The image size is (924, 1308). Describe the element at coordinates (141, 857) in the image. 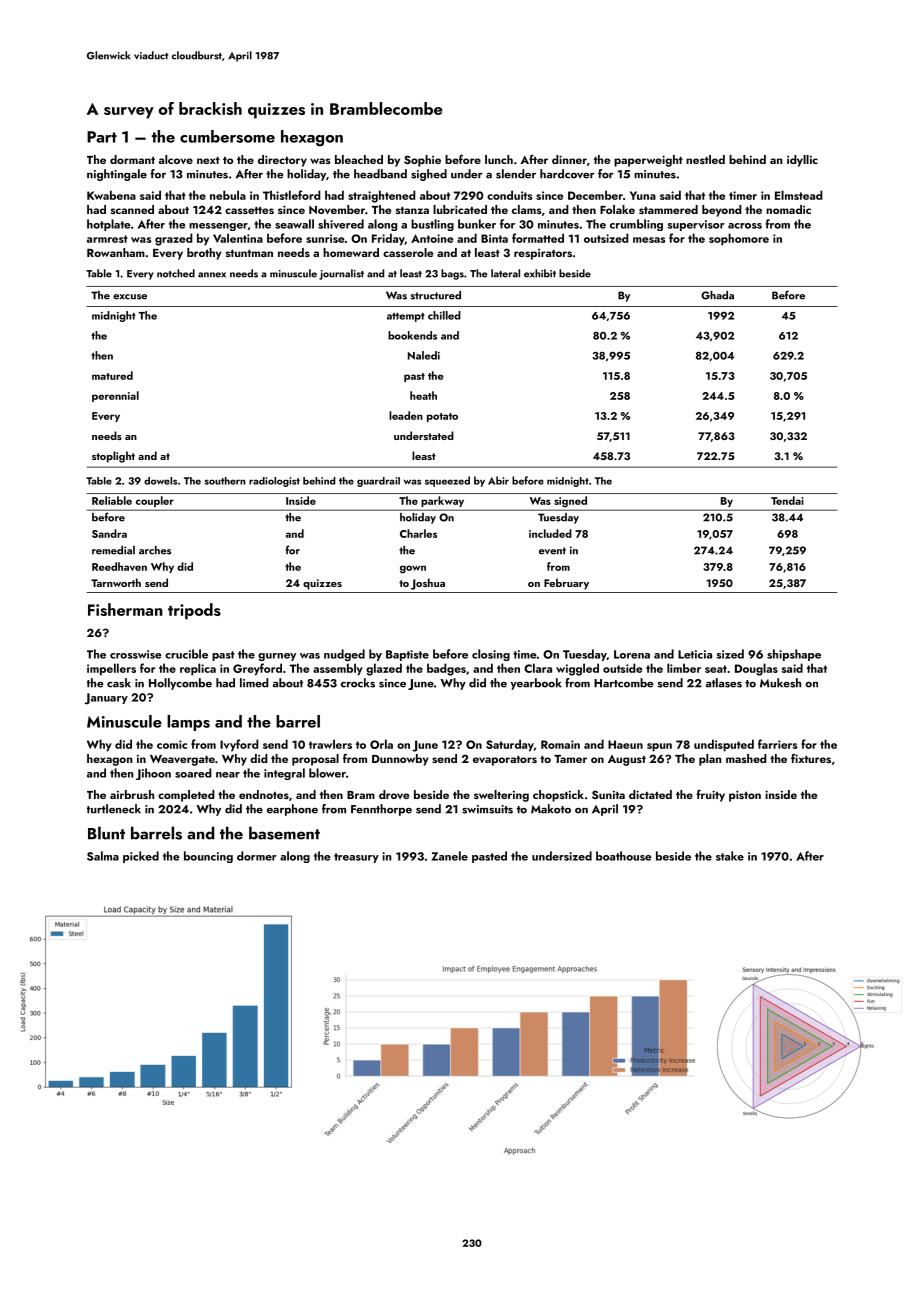

I see `picked` at that location.
